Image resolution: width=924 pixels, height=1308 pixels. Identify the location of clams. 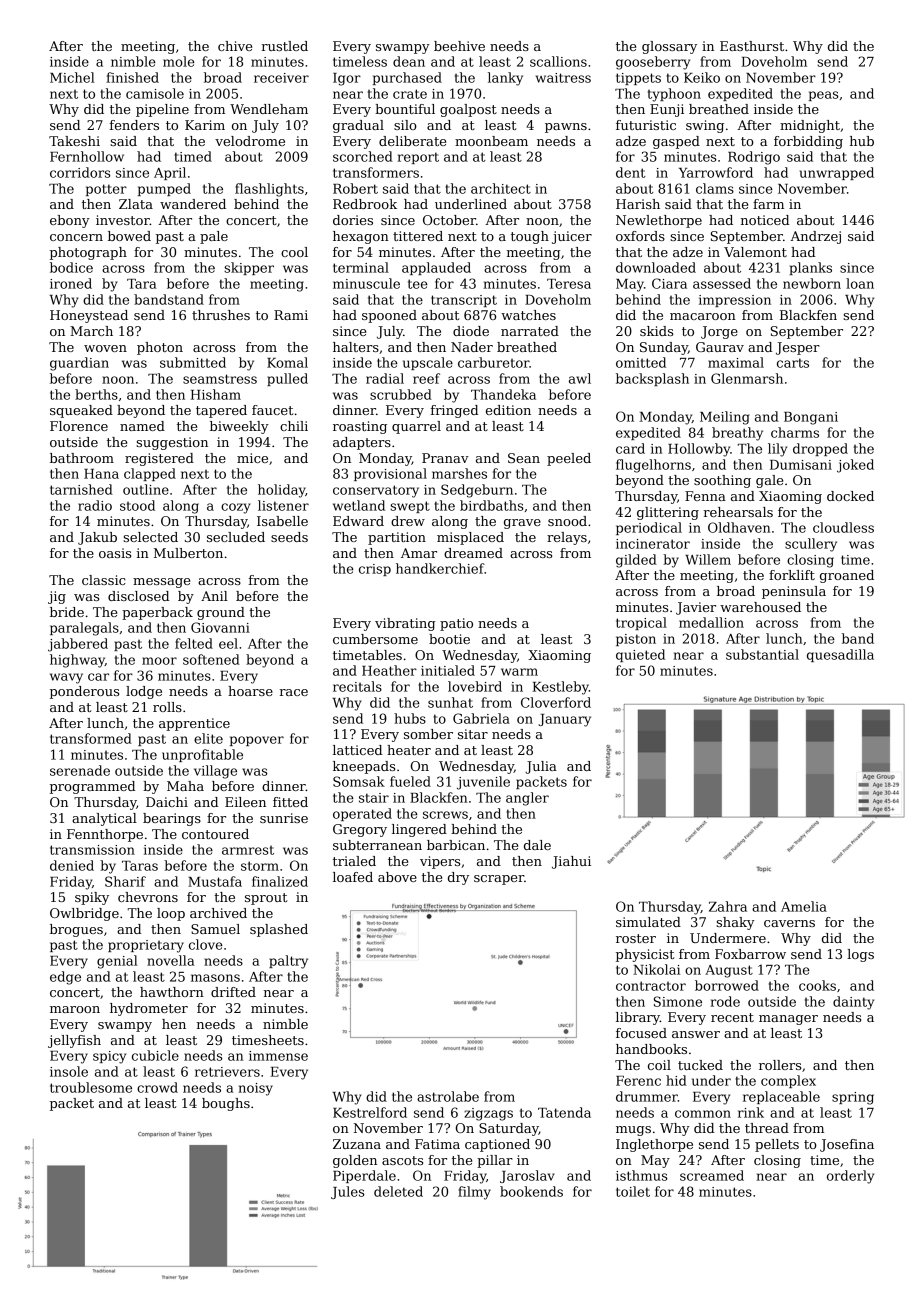
(715, 188).
